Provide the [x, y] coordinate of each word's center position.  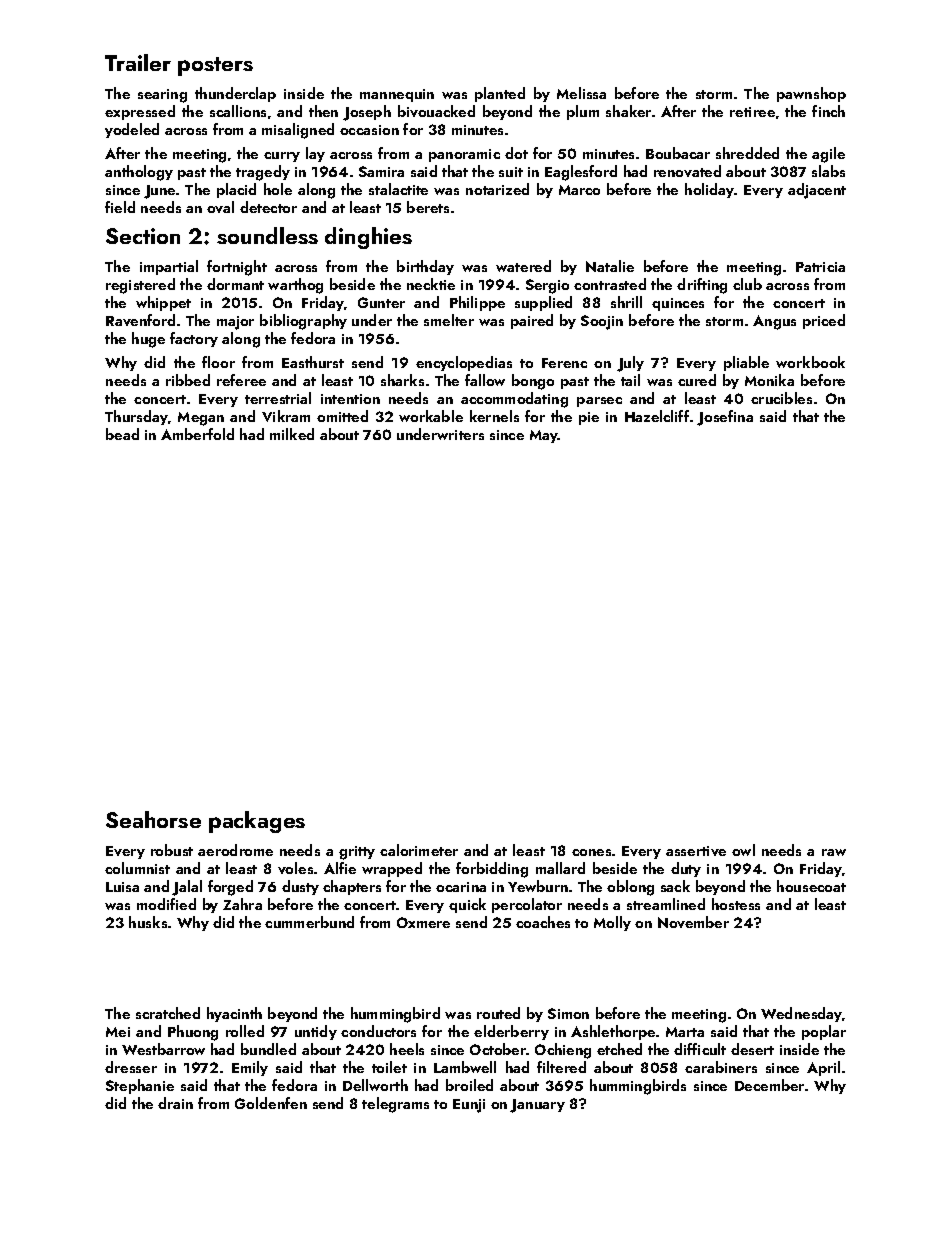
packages [257, 822]
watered [523, 266]
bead [122, 434]
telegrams [395, 1105]
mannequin [397, 95]
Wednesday [801, 1014]
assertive [696, 851]
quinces [678, 304]
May [544, 436]
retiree [752, 112]
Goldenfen [271, 1103]
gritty [357, 853]
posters [215, 66]
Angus [774, 322]
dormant [235, 284]
